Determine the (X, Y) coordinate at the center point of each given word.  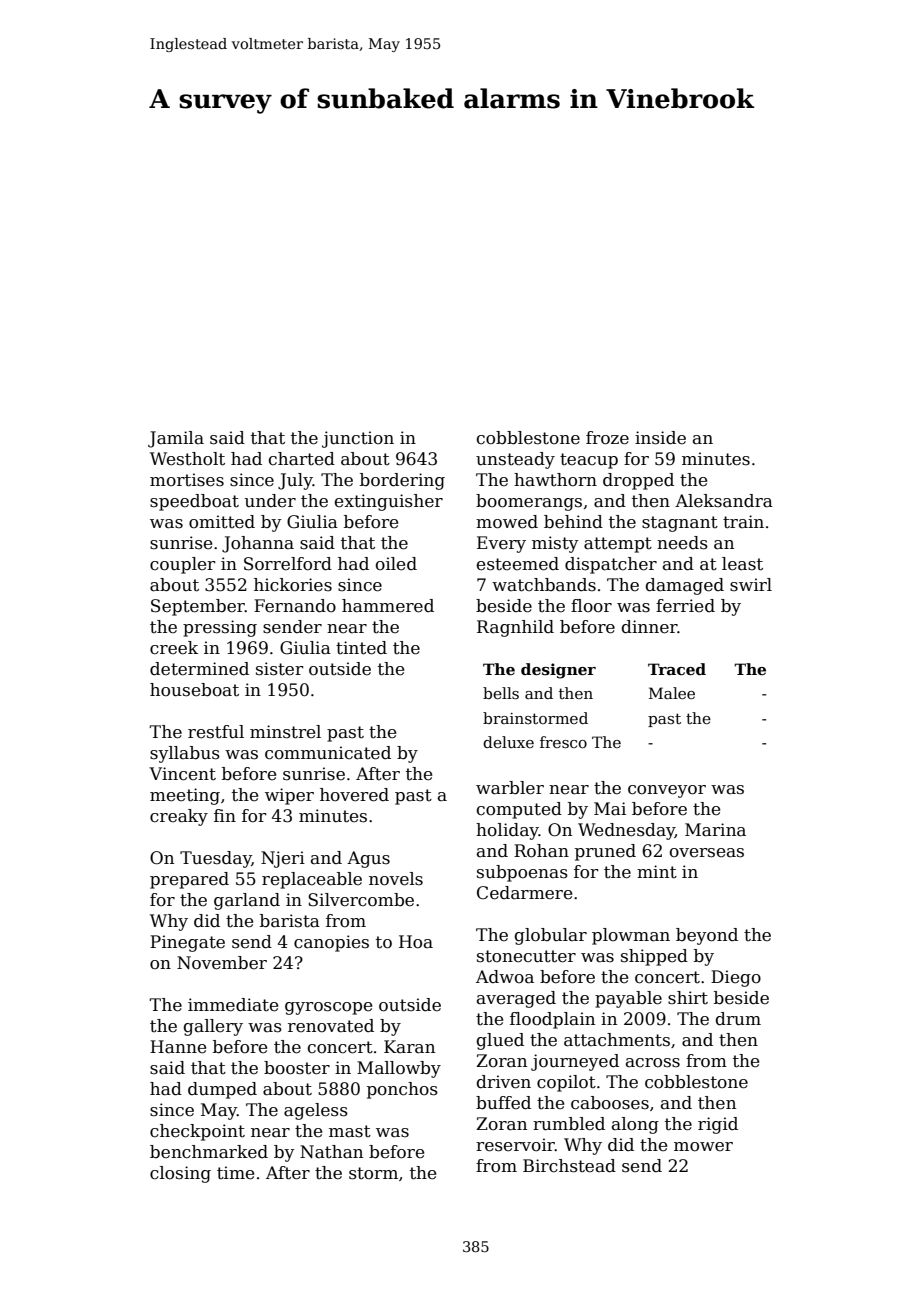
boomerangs (529, 502)
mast (350, 1131)
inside (660, 438)
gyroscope (328, 1008)
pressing (220, 628)
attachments (617, 1040)
